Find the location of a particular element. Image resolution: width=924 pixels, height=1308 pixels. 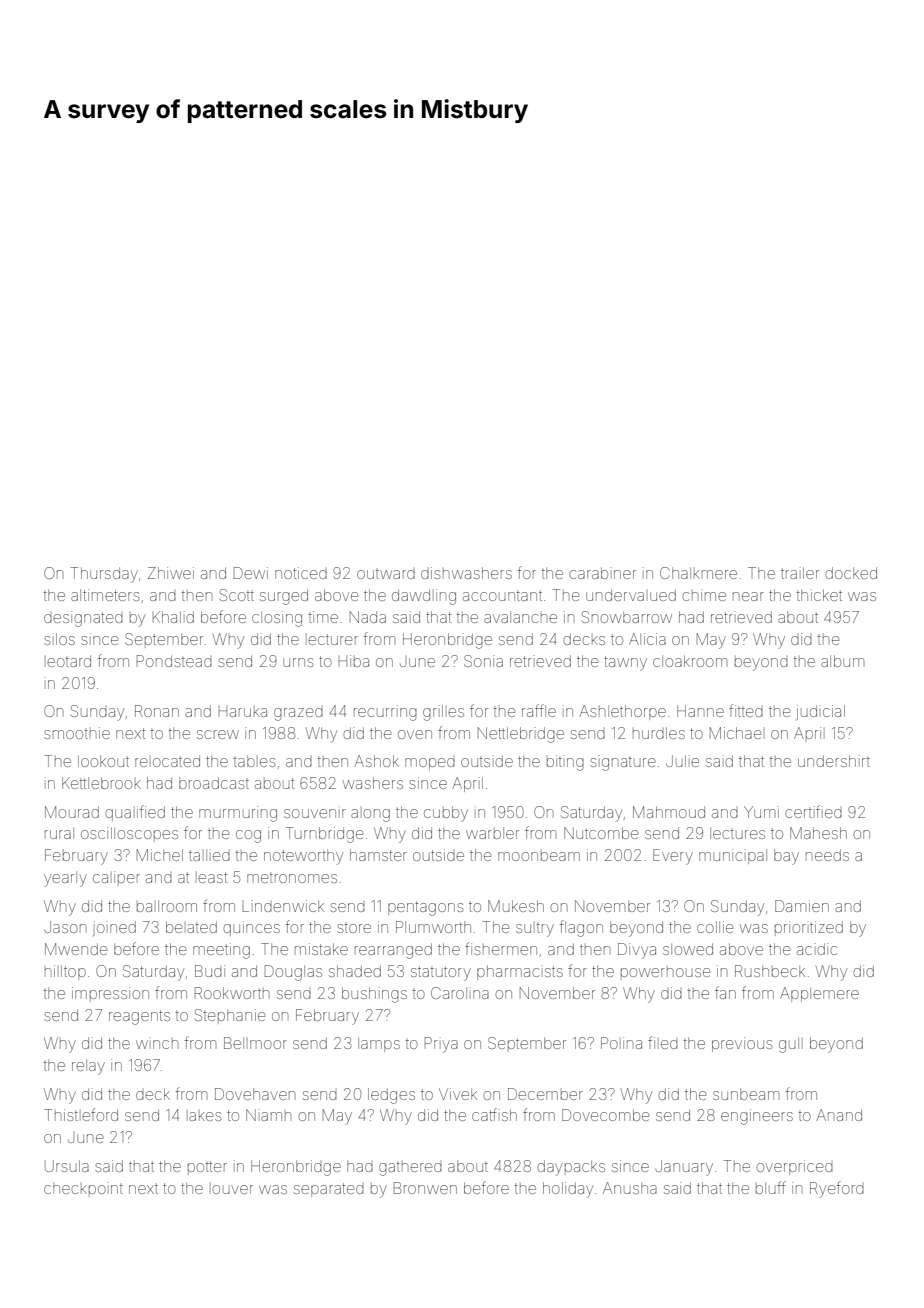

filed is located at coordinates (663, 1042).
